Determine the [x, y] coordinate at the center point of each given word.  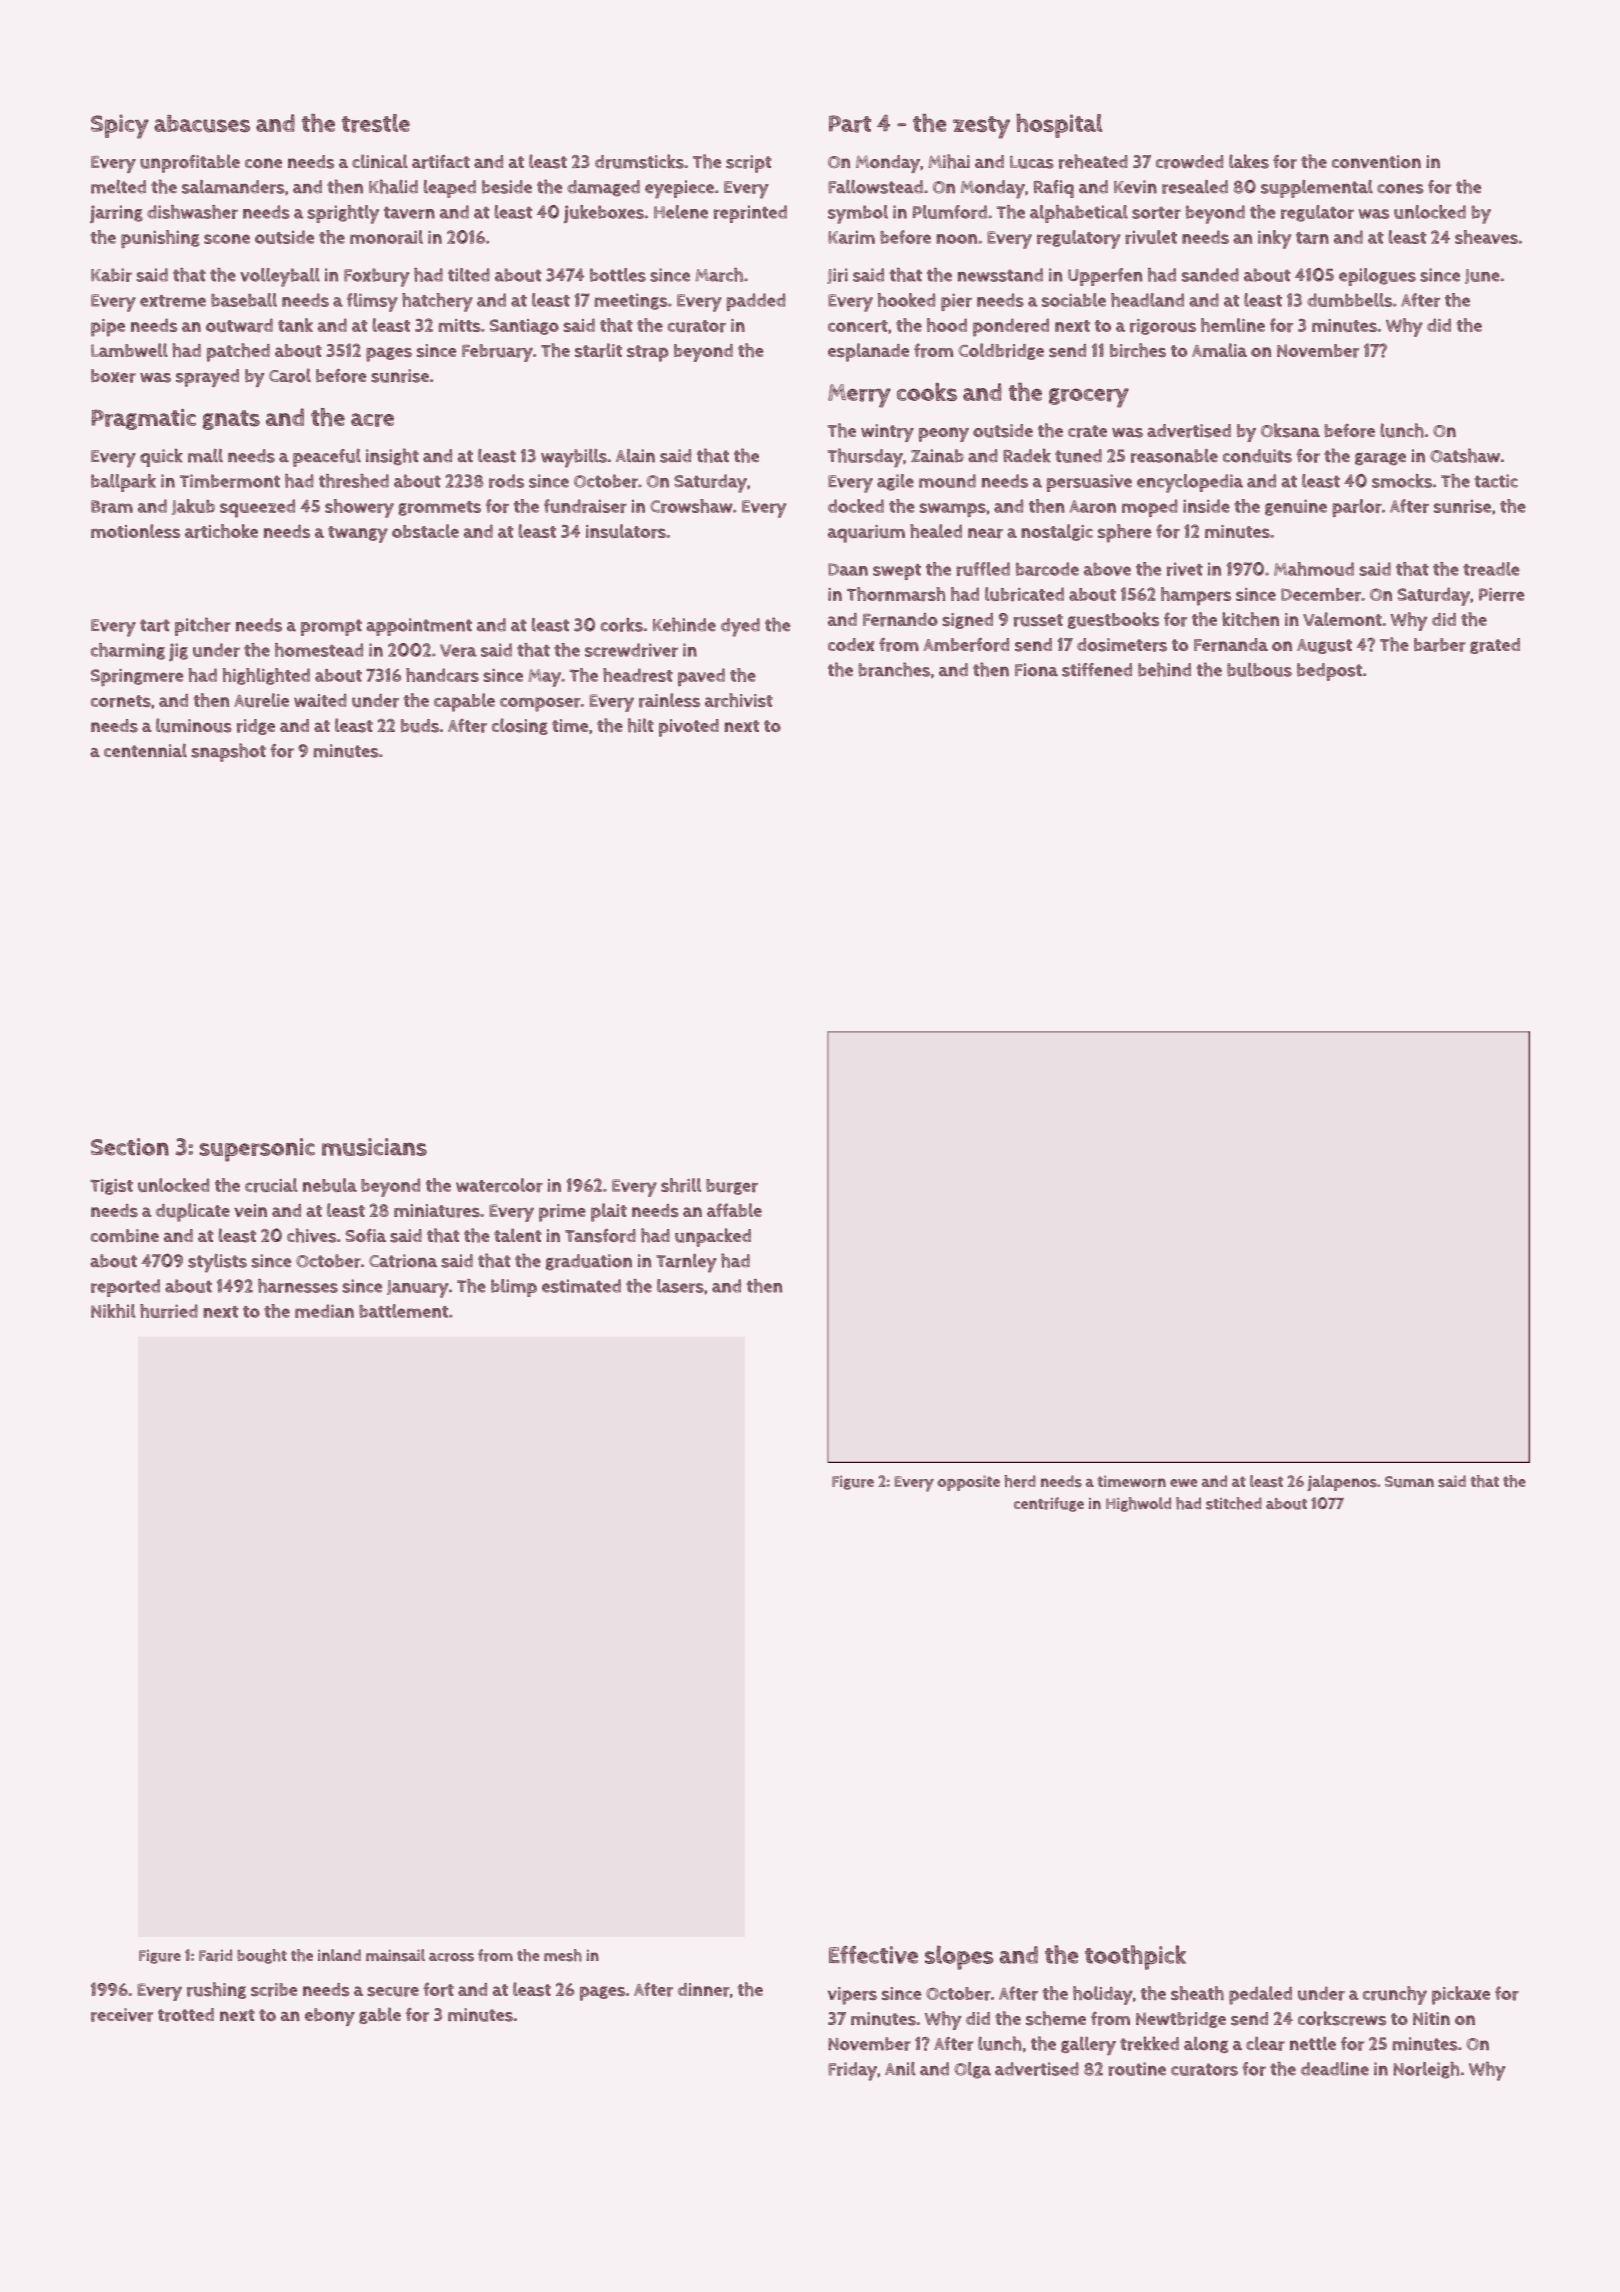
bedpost [1329, 672]
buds [420, 726]
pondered [1011, 327]
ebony [330, 2017]
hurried [169, 1311]
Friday [852, 2071]
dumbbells [1349, 300]
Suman [1409, 1482]
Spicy [120, 126]
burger [732, 1187]
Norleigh [1426, 2070]
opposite [968, 1483]
